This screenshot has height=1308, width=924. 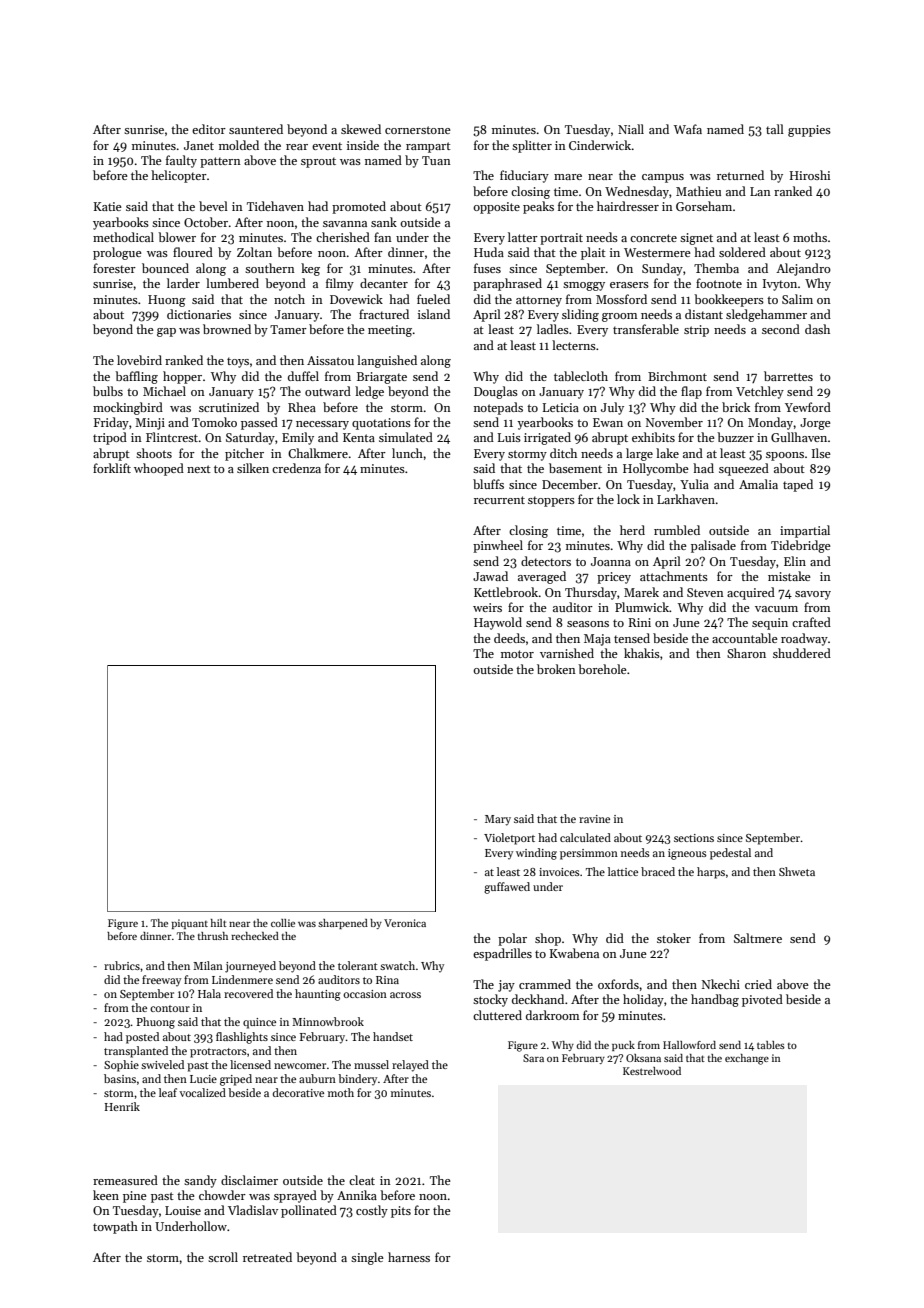 I want to click on hilt, so click(x=219, y=923).
